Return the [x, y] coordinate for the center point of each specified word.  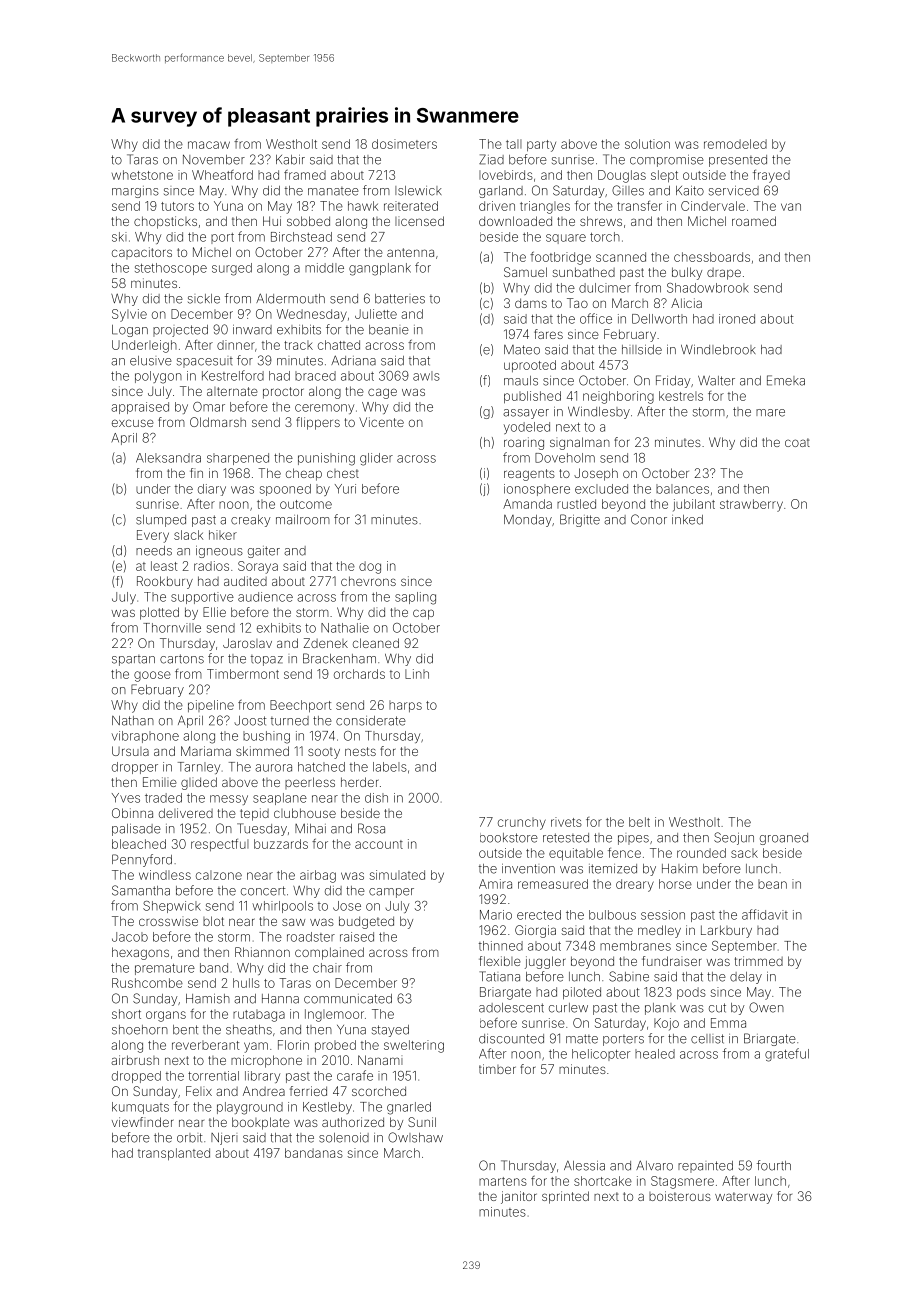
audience [265, 597]
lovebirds [506, 175]
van [791, 207]
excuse [133, 423]
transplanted [174, 1154]
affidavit [765, 914]
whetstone [142, 175]
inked [687, 520]
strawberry [751, 505]
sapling [415, 598]
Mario [496, 915]
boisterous [680, 1196]
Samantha [141, 890]
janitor [519, 1197]
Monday [528, 521]
